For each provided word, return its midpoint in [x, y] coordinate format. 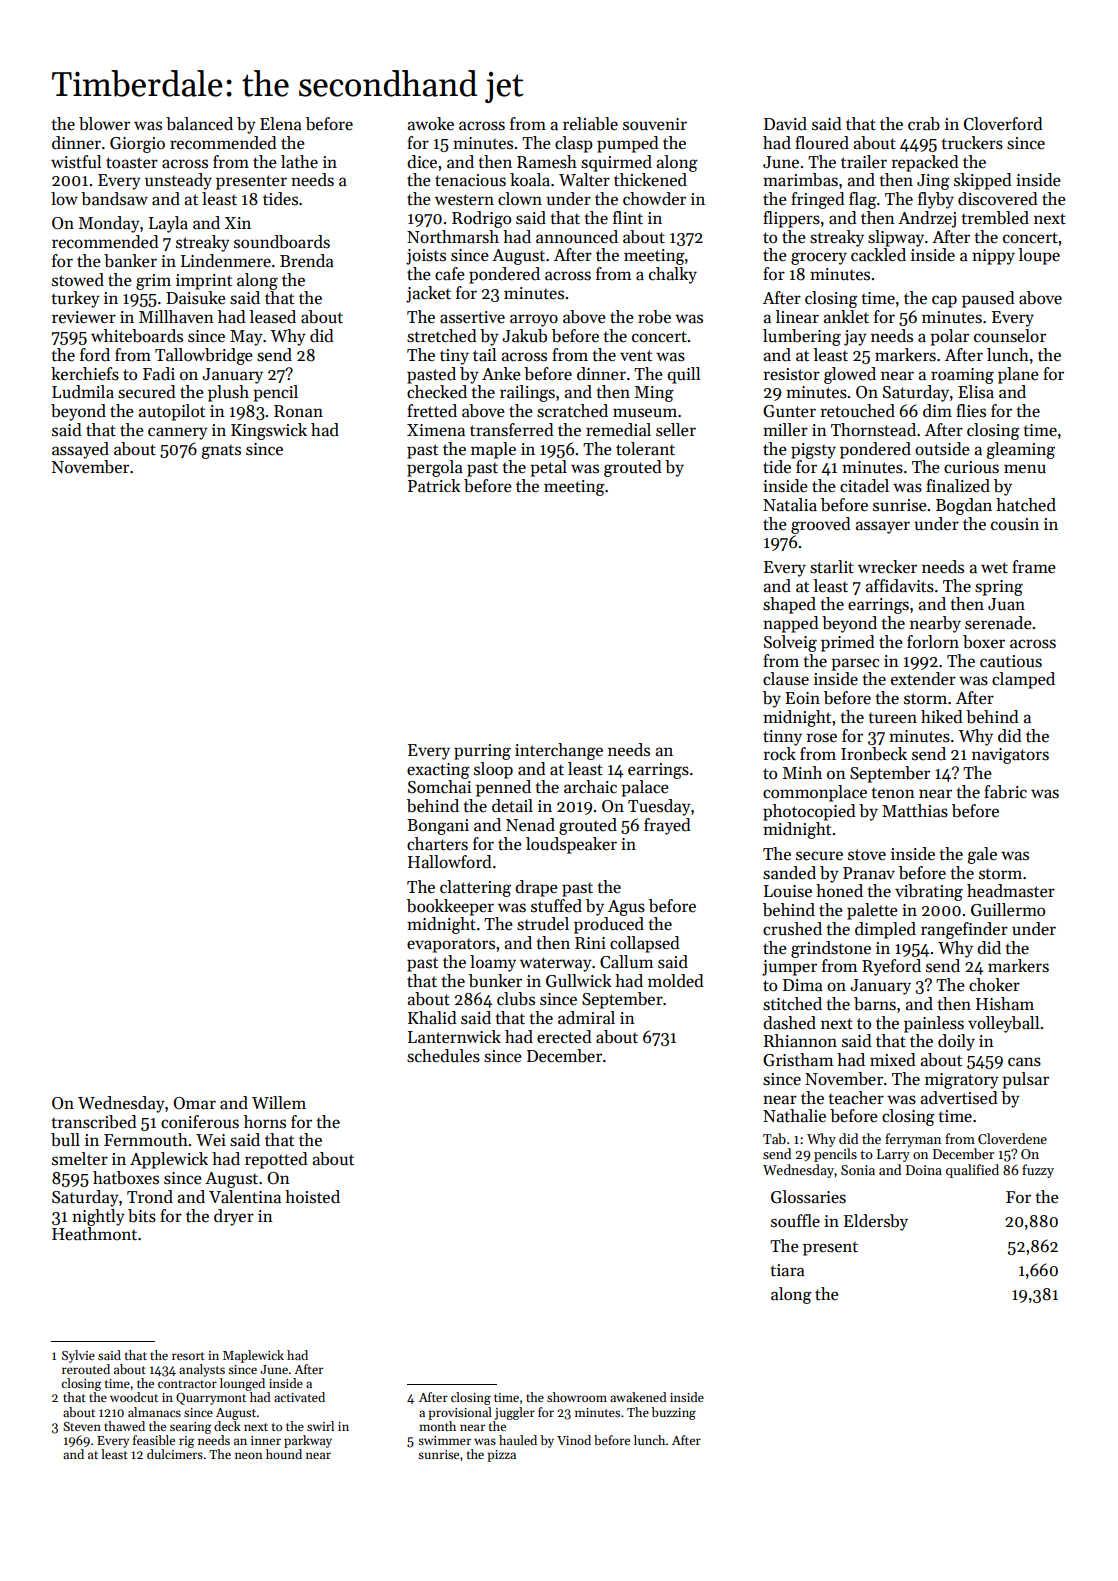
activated [299, 1397]
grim [153, 282]
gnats [221, 451]
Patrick [434, 486]
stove [867, 855]
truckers [972, 143]
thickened [650, 180]
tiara [787, 1270]
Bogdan [964, 506]
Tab [774, 1138]
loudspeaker [571, 845]
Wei [211, 1140]
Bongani [438, 827]
